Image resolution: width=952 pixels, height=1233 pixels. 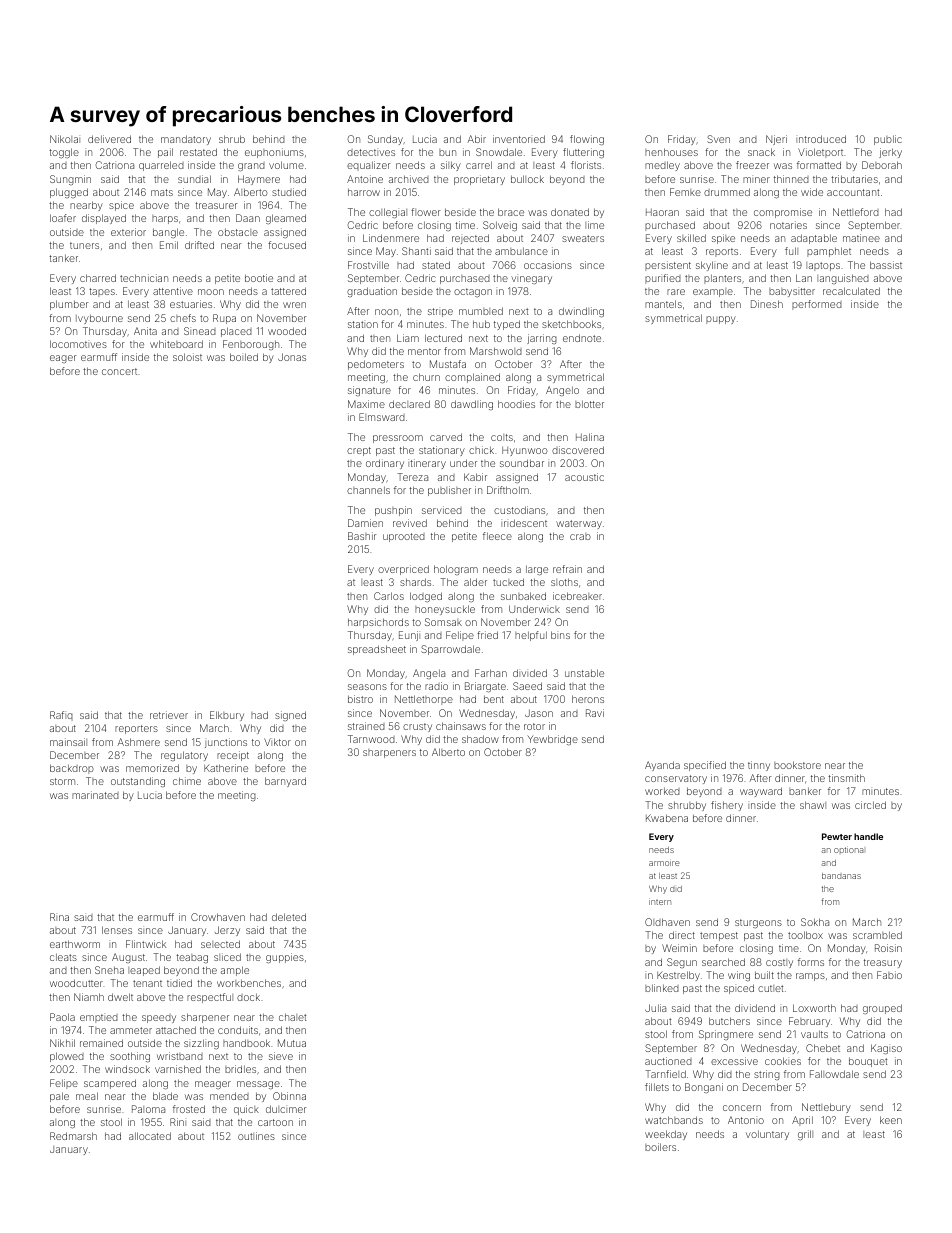 What do you see at coordinates (368, 490) in the page?
I see `channels` at bounding box center [368, 490].
